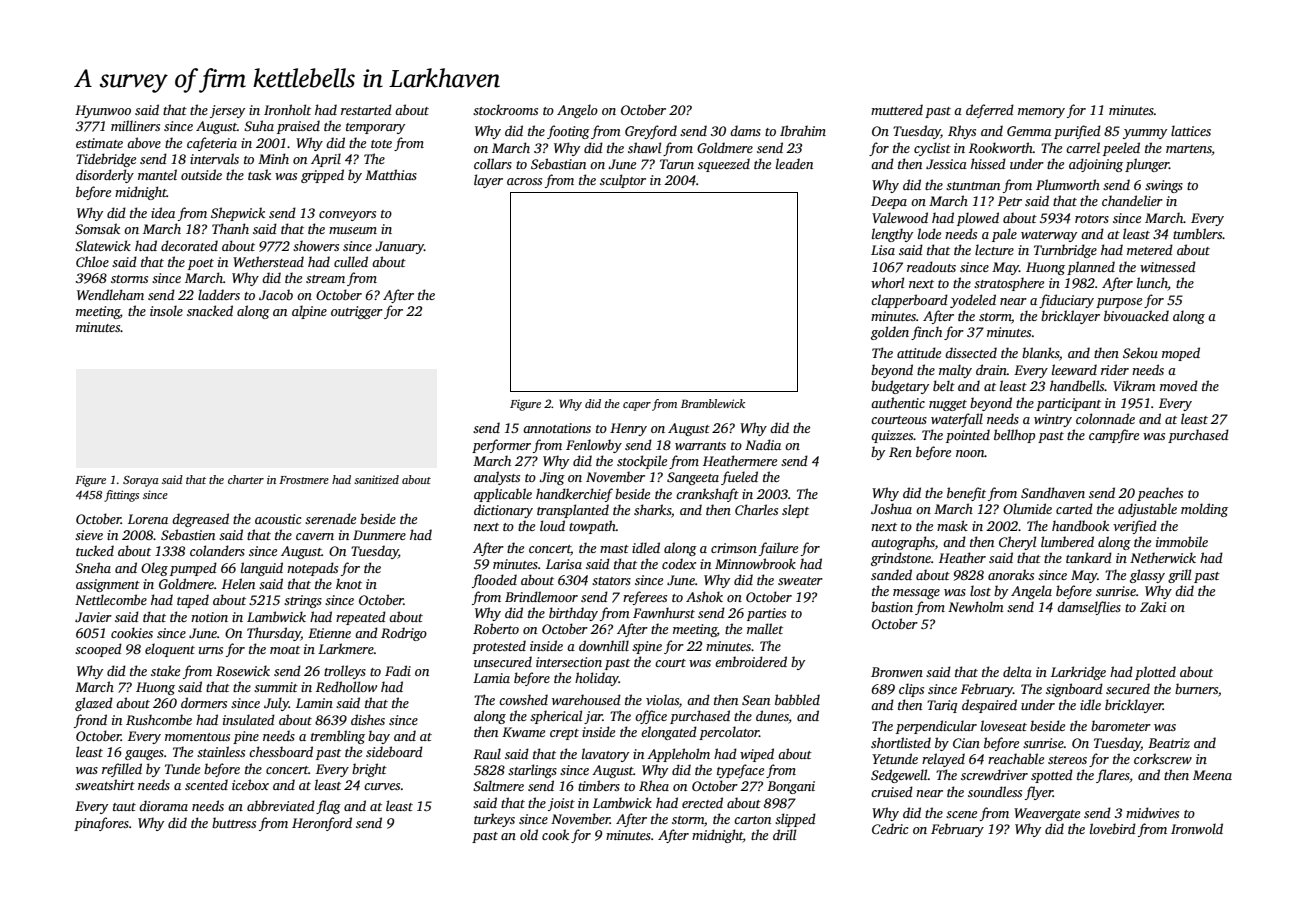 The image size is (1308, 924). I want to click on strings, so click(303, 601).
